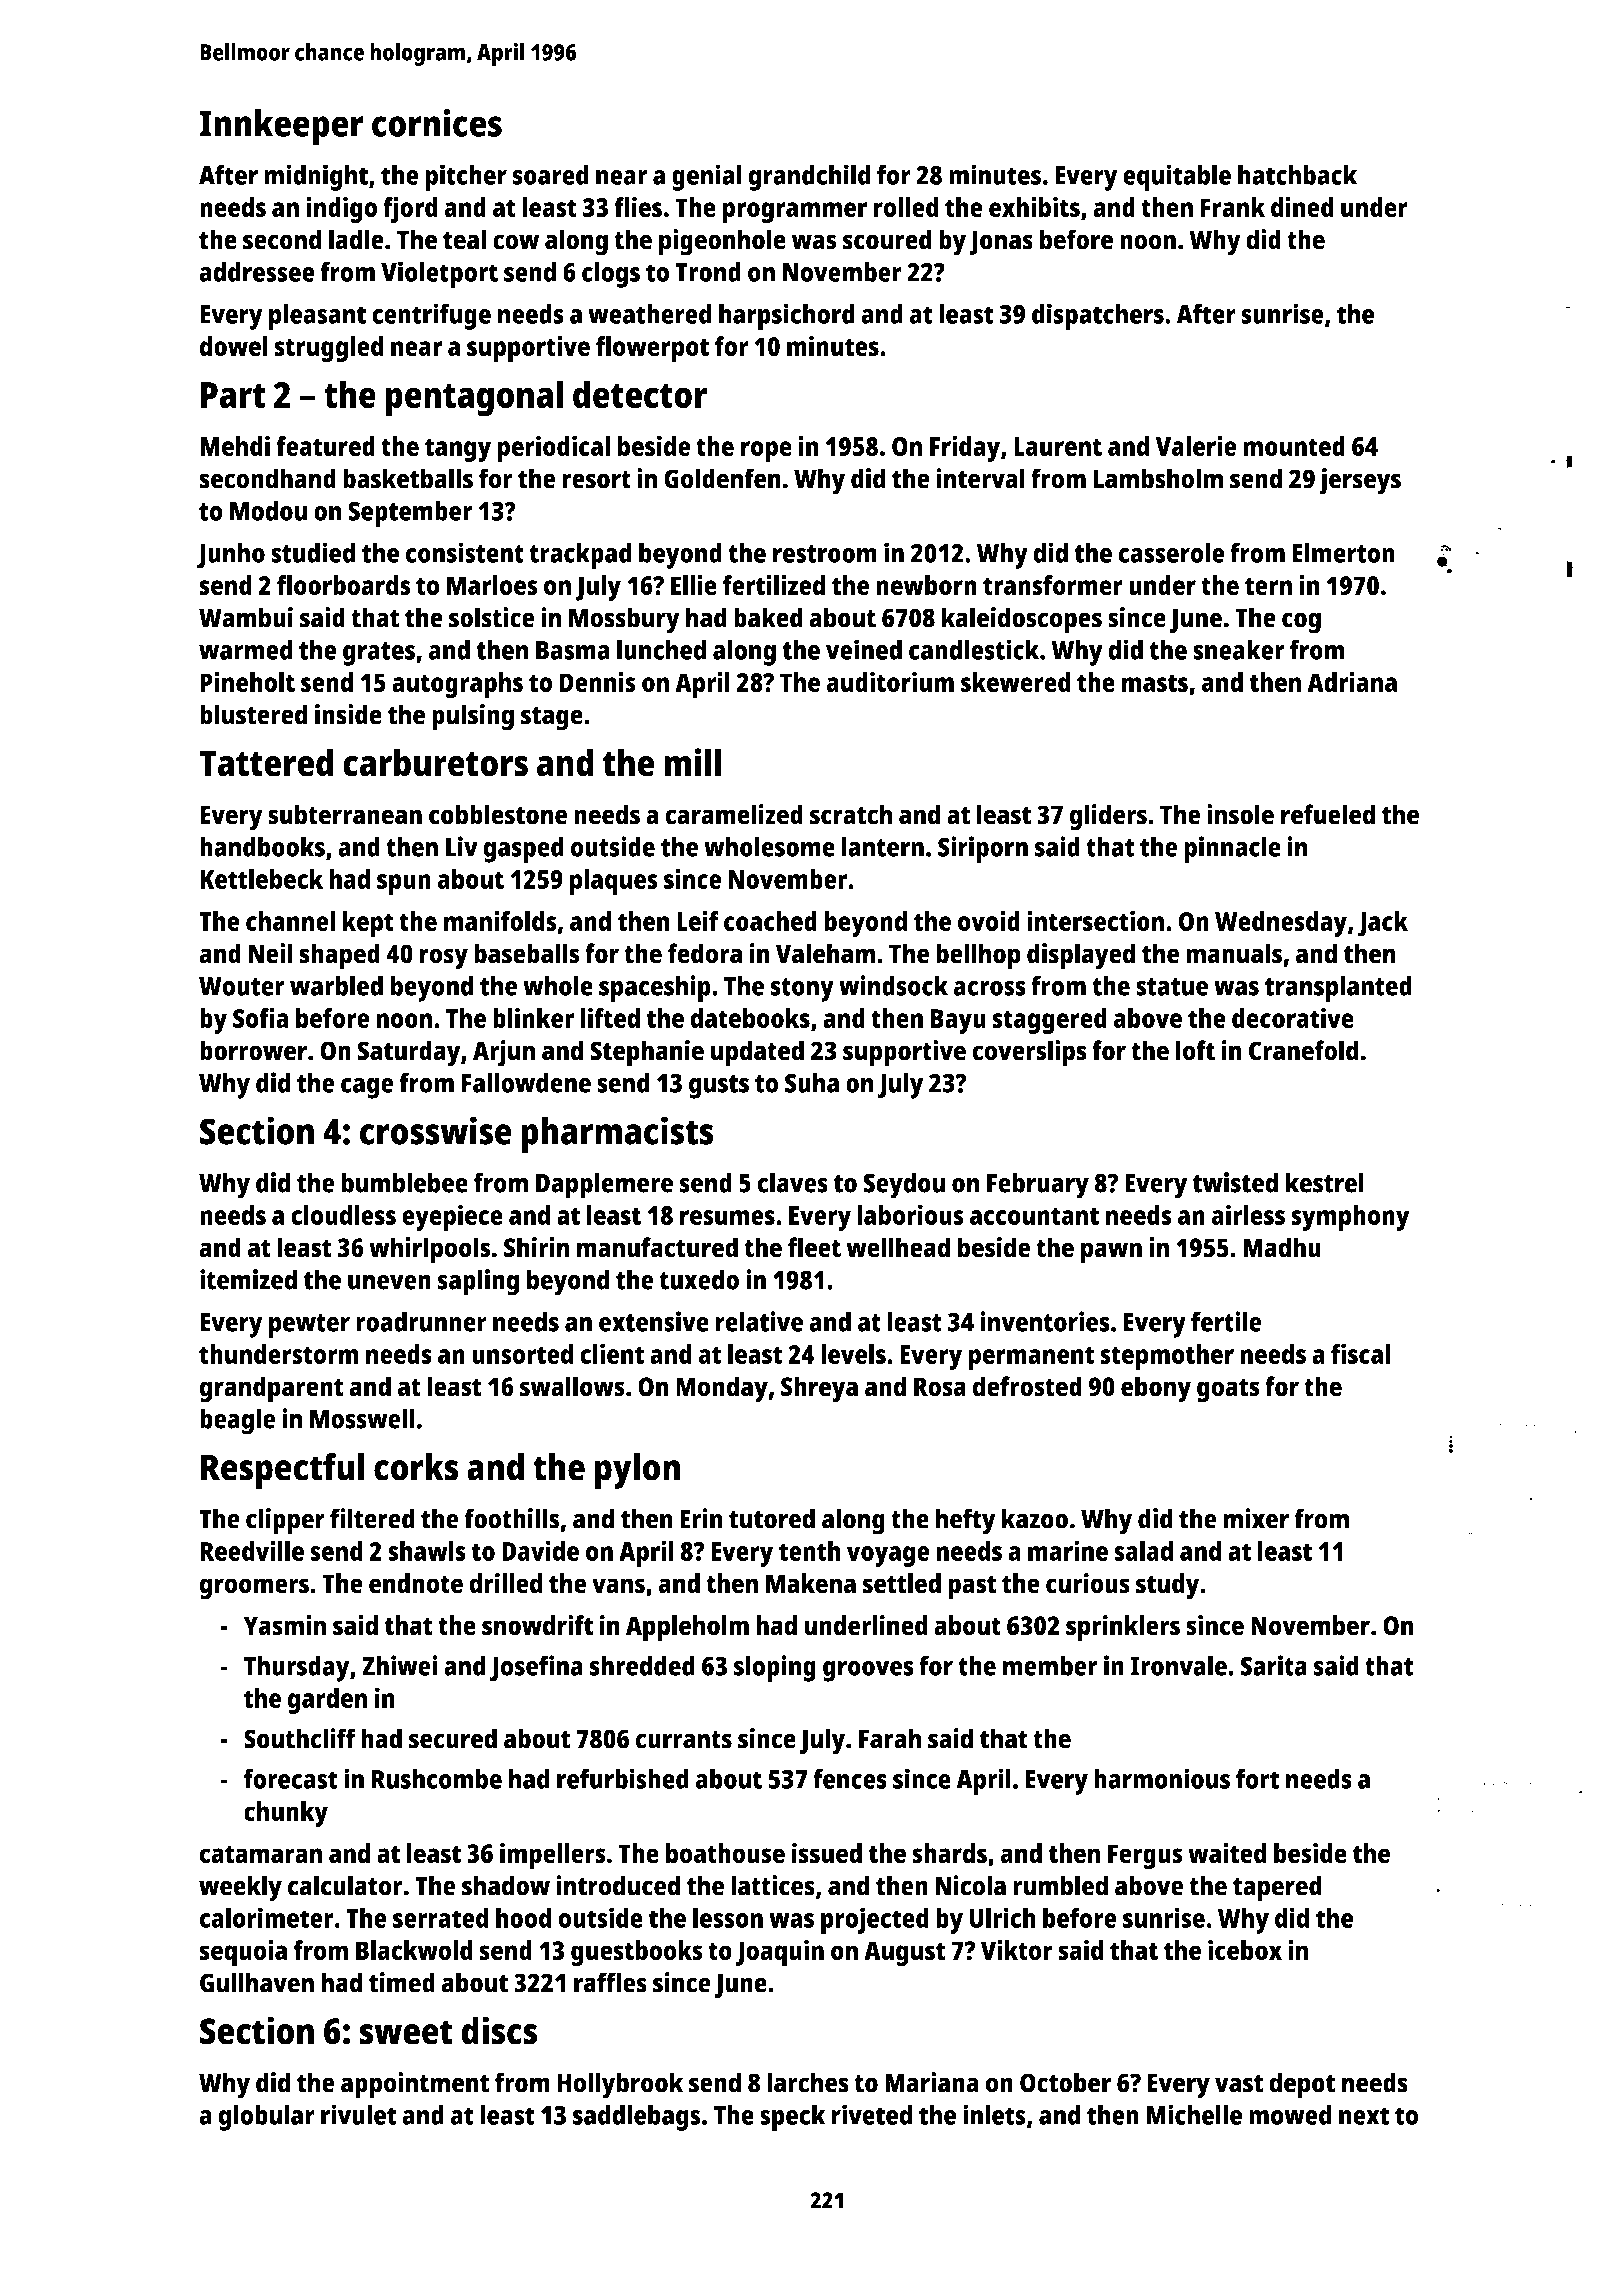 The width and height of the screenshot is (1620, 2292). Describe the element at coordinates (1029, 1053) in the screenshot. I see `coverslips` at that location.
